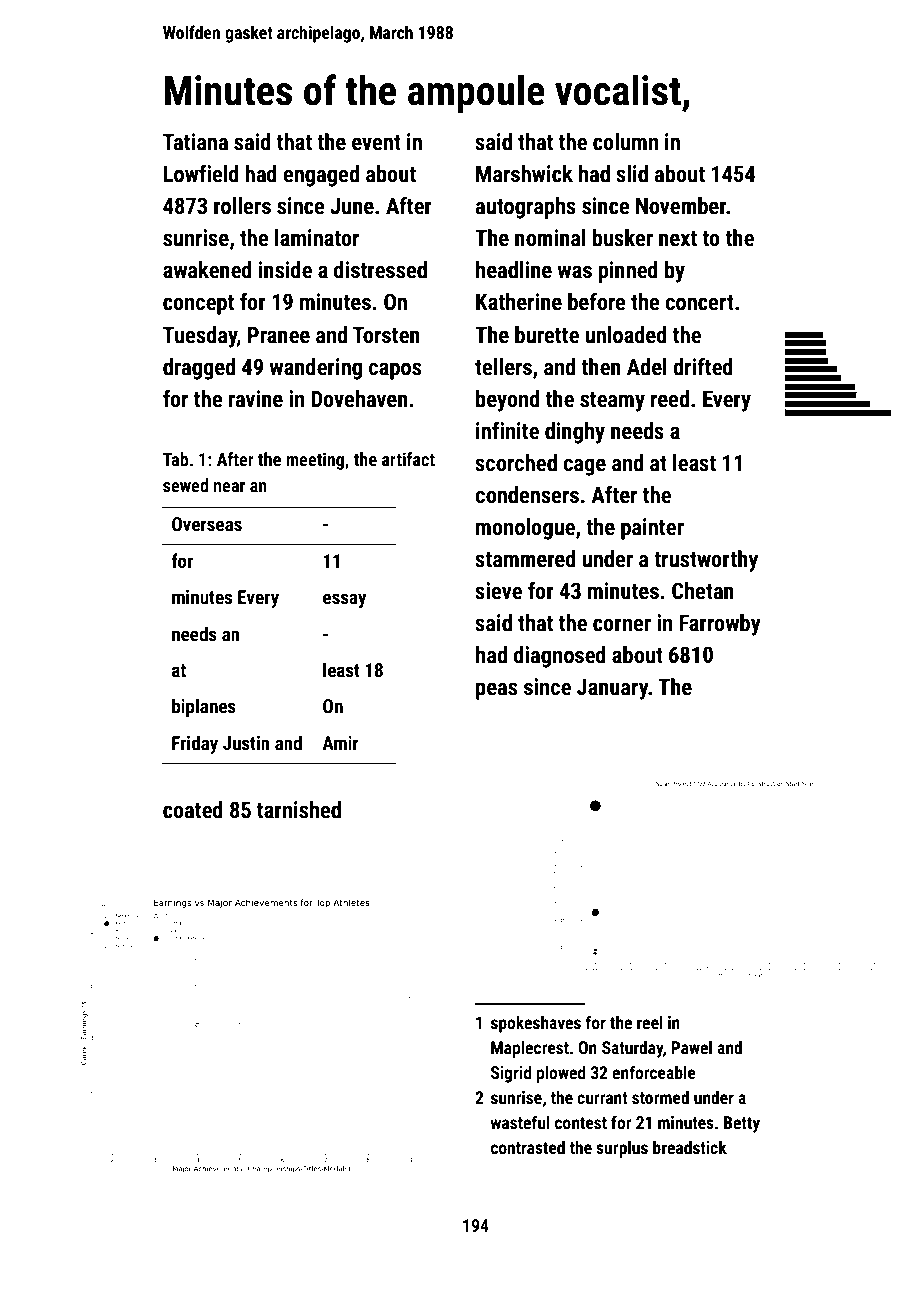  Describe the element at coordinates (622, 1149) in the image. I see `surplus` at that location.
